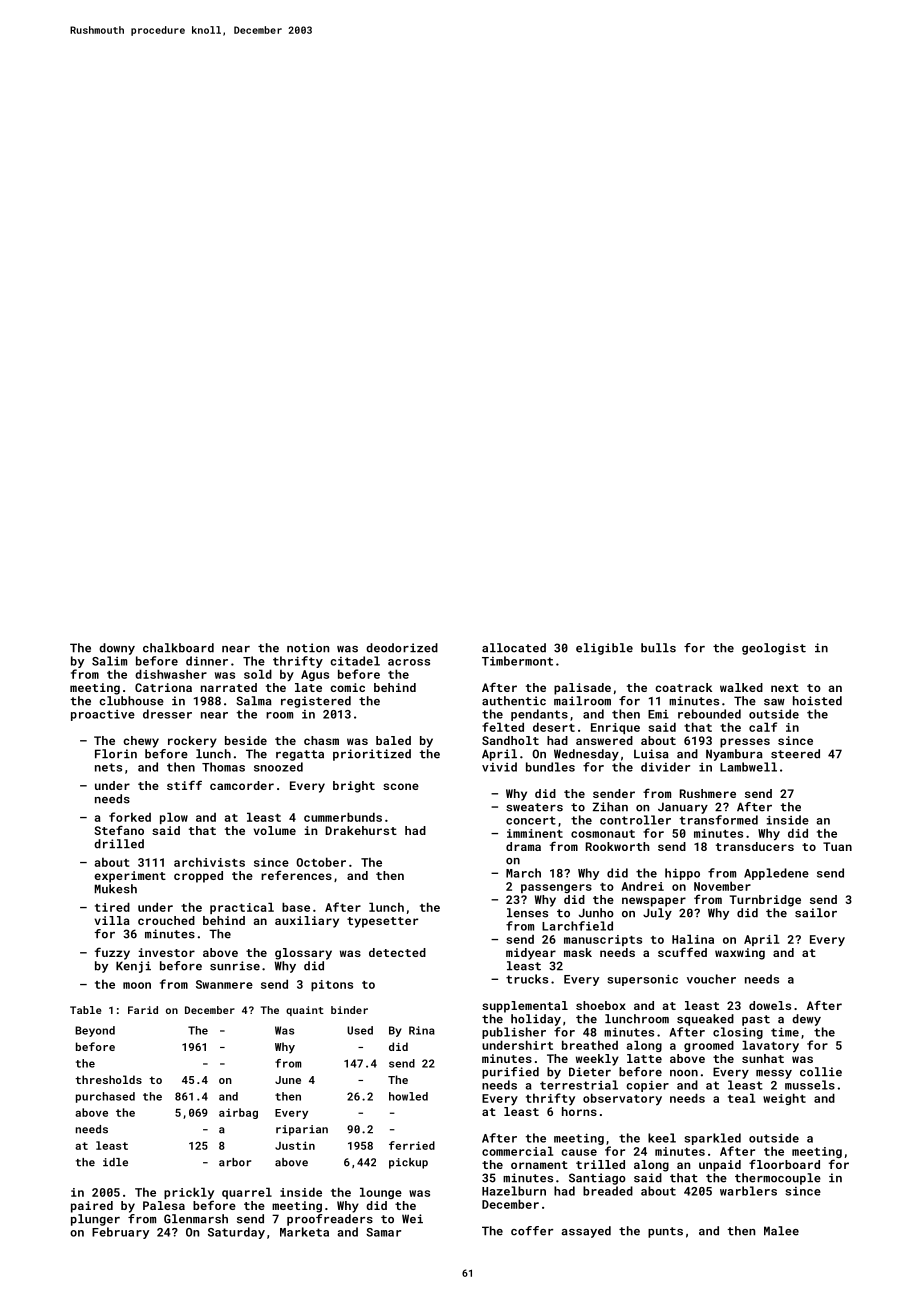 The height and width of the screenshot is (1308, 924). What do you see at coordinates (321, 862) in the screenshot?
I see `October` at bounding box center [321, 862].
